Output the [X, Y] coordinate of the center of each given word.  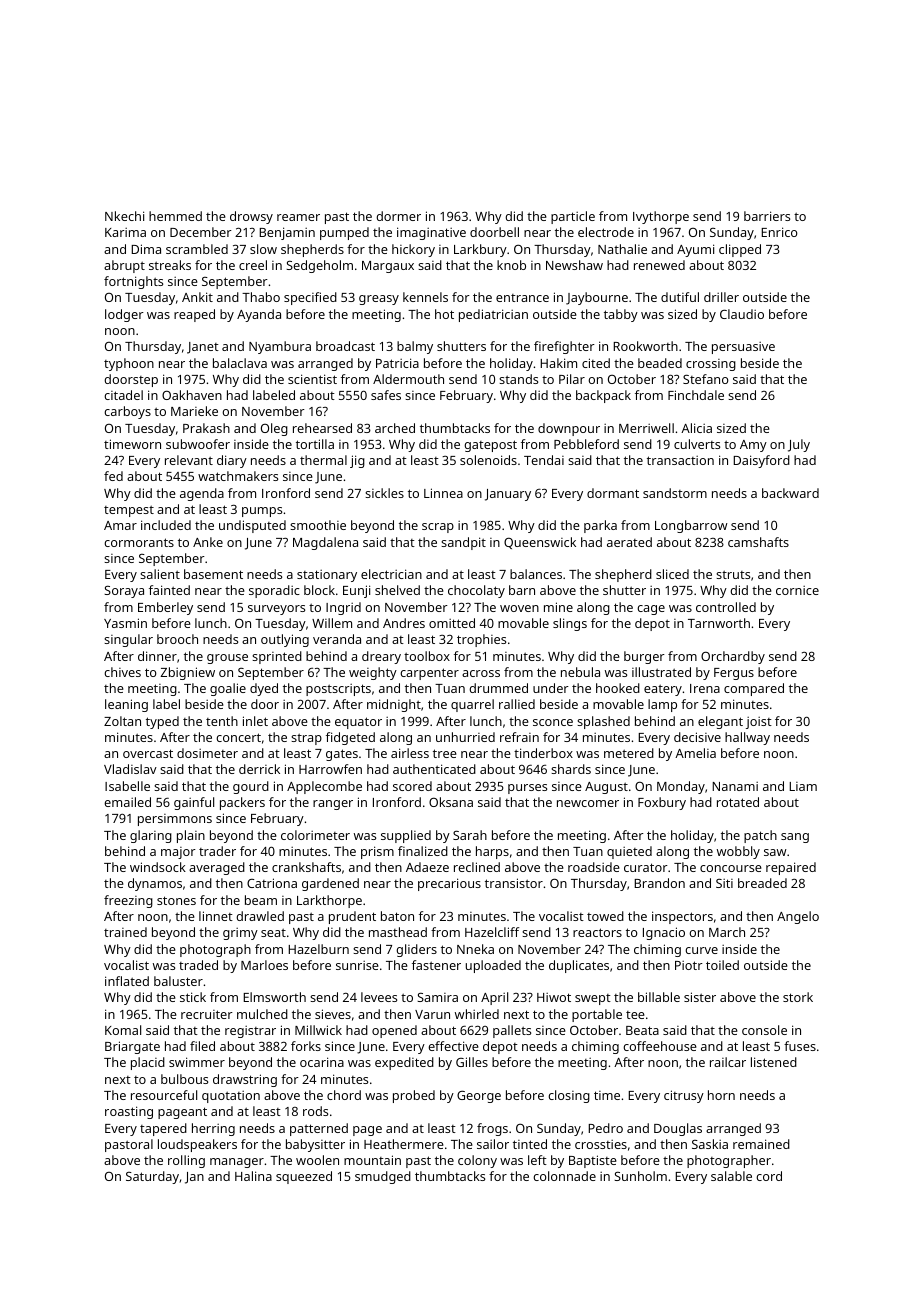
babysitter [315, 1145]
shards [571, 769]
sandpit [463, 543]
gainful [194, 803]
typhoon [129, 364]
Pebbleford [586, 444]
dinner [157, 656]
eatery [663, 690]
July [799, 445]
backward [790, 493]
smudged [383, 1177]
